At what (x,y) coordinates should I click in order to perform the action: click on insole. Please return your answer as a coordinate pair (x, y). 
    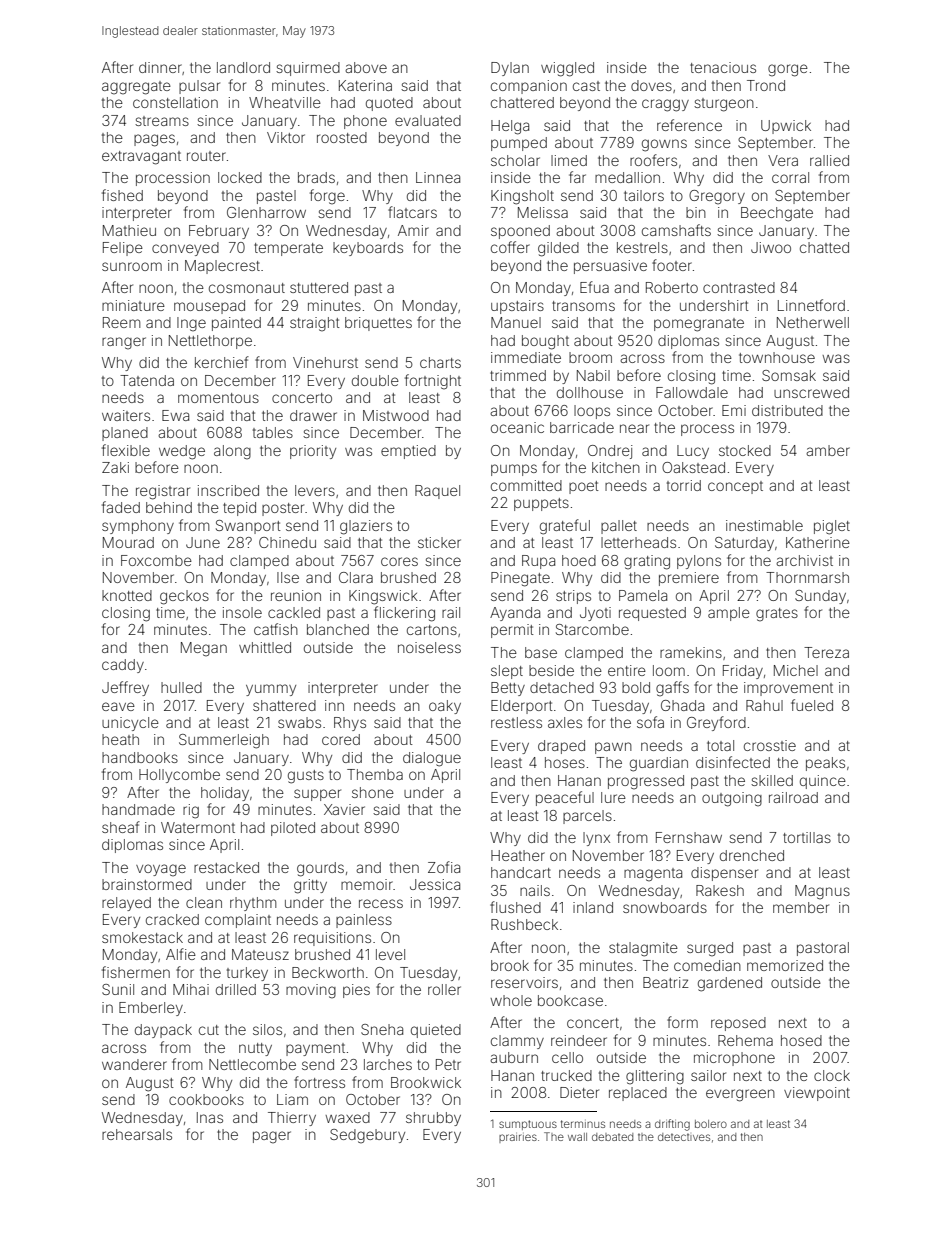
    Looking at the image, I should click on (242, 612).
